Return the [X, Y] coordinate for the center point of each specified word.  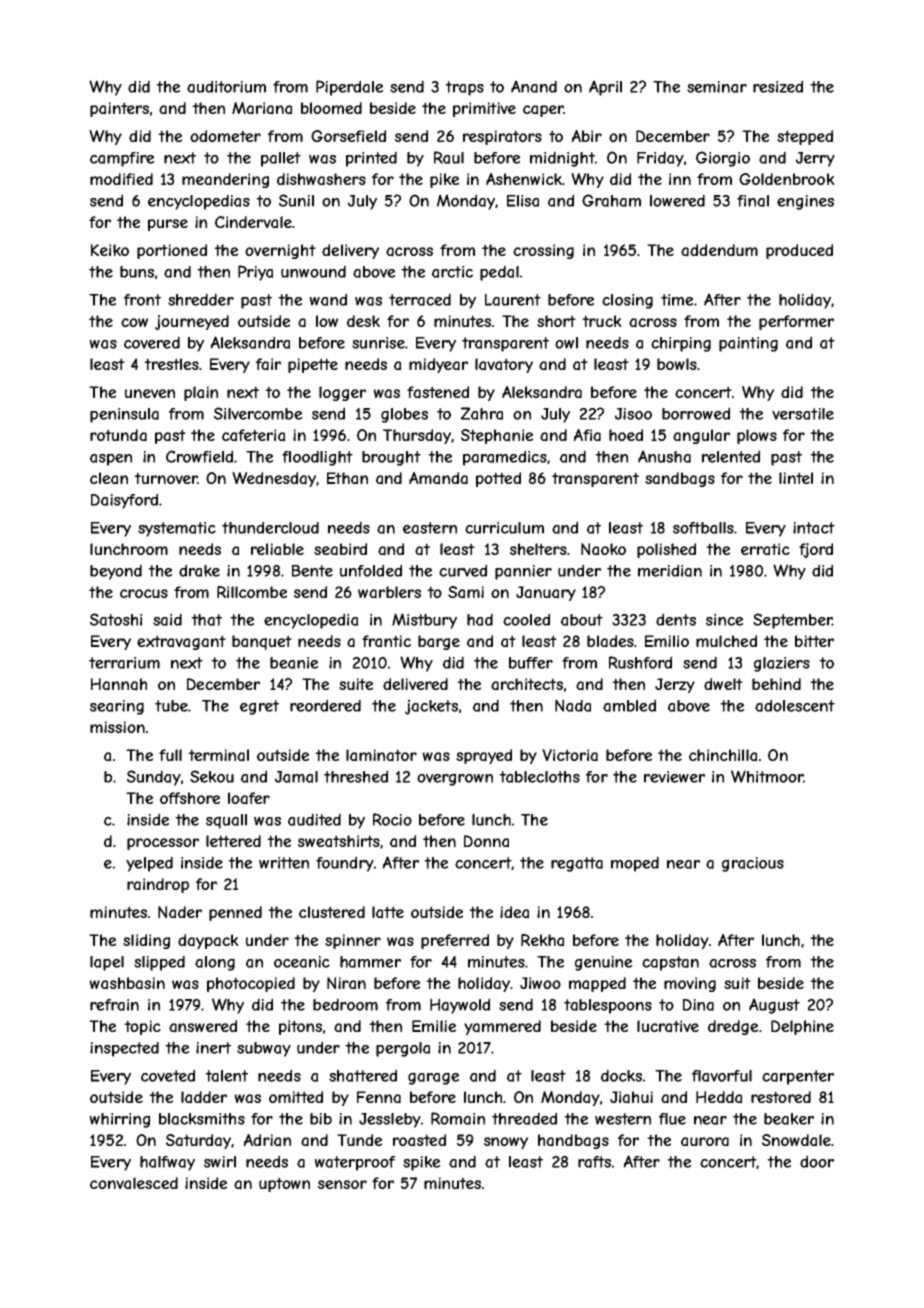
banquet [262, 642]
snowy [506, 1143]
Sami [466, 592]
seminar [717, 87]
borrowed [696, 413]
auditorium [226, 86]
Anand [534, 86]
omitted [296, 1097]
